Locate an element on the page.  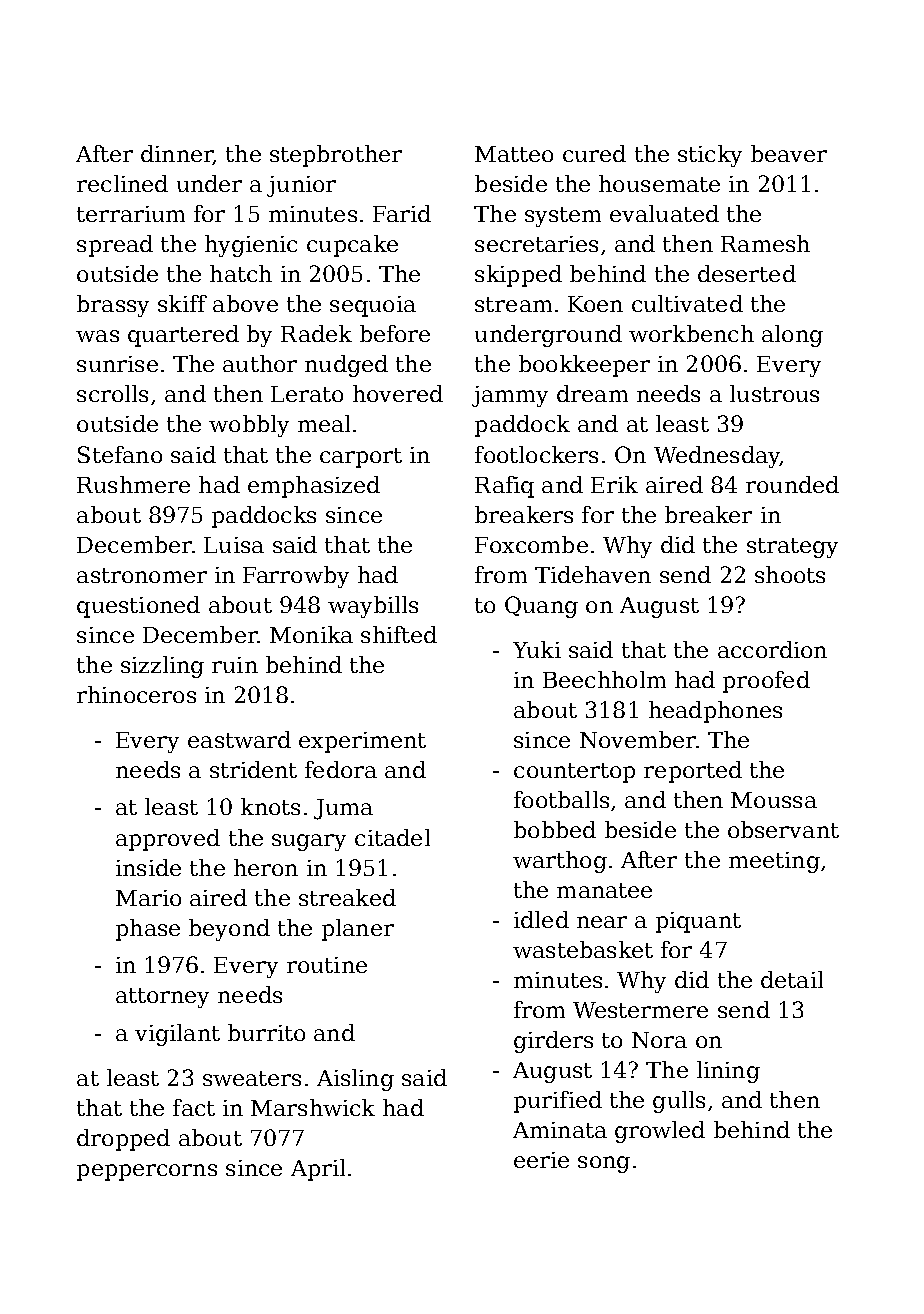
eerie is located at coordinates (541, 1160).
